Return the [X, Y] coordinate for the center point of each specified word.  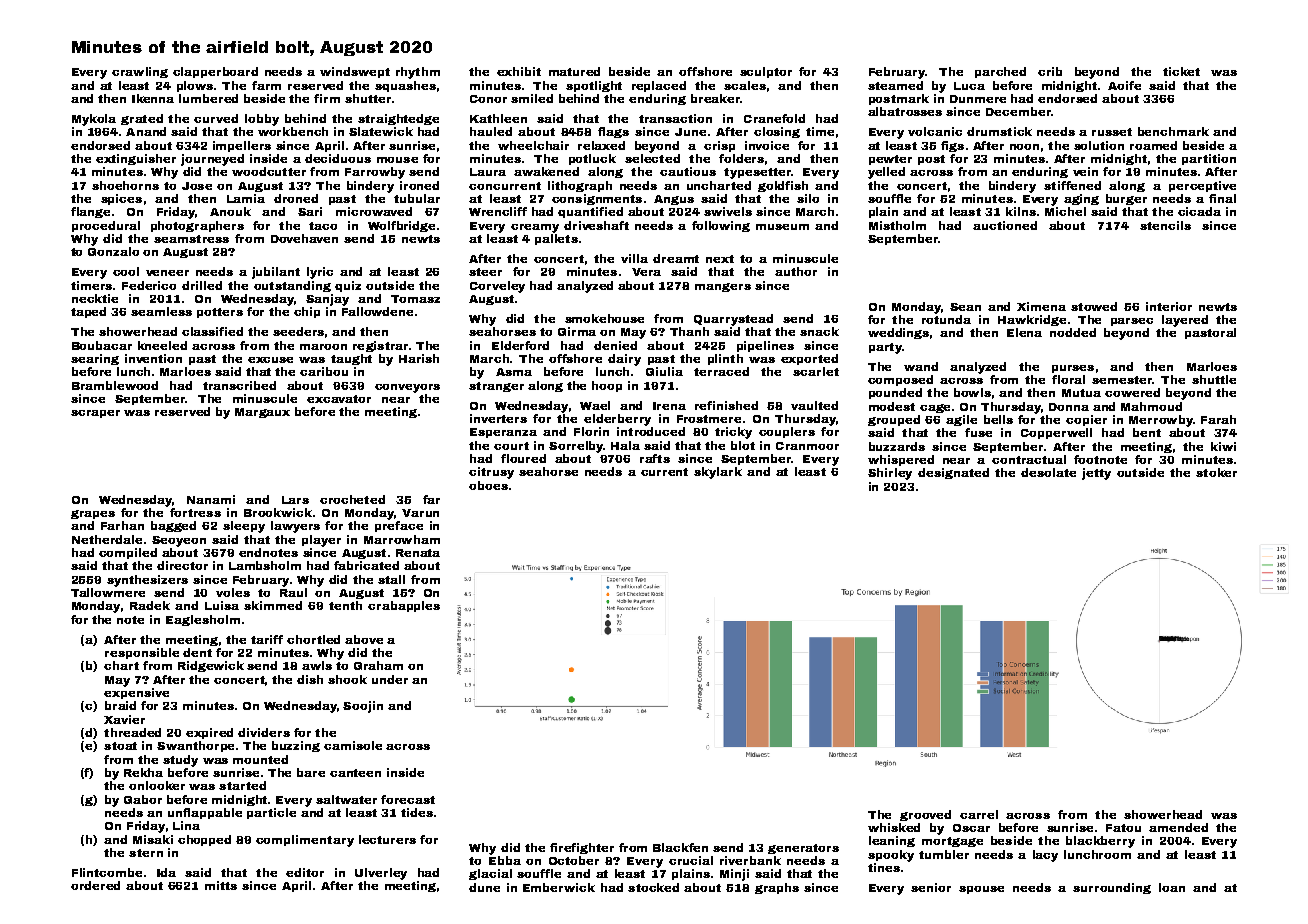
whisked [894, 827]
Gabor [143, 799]
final [1222, 198]
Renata [418, 553]
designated [953, 473]
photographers [197, 226]
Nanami [211, 499]
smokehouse [604, 318]
